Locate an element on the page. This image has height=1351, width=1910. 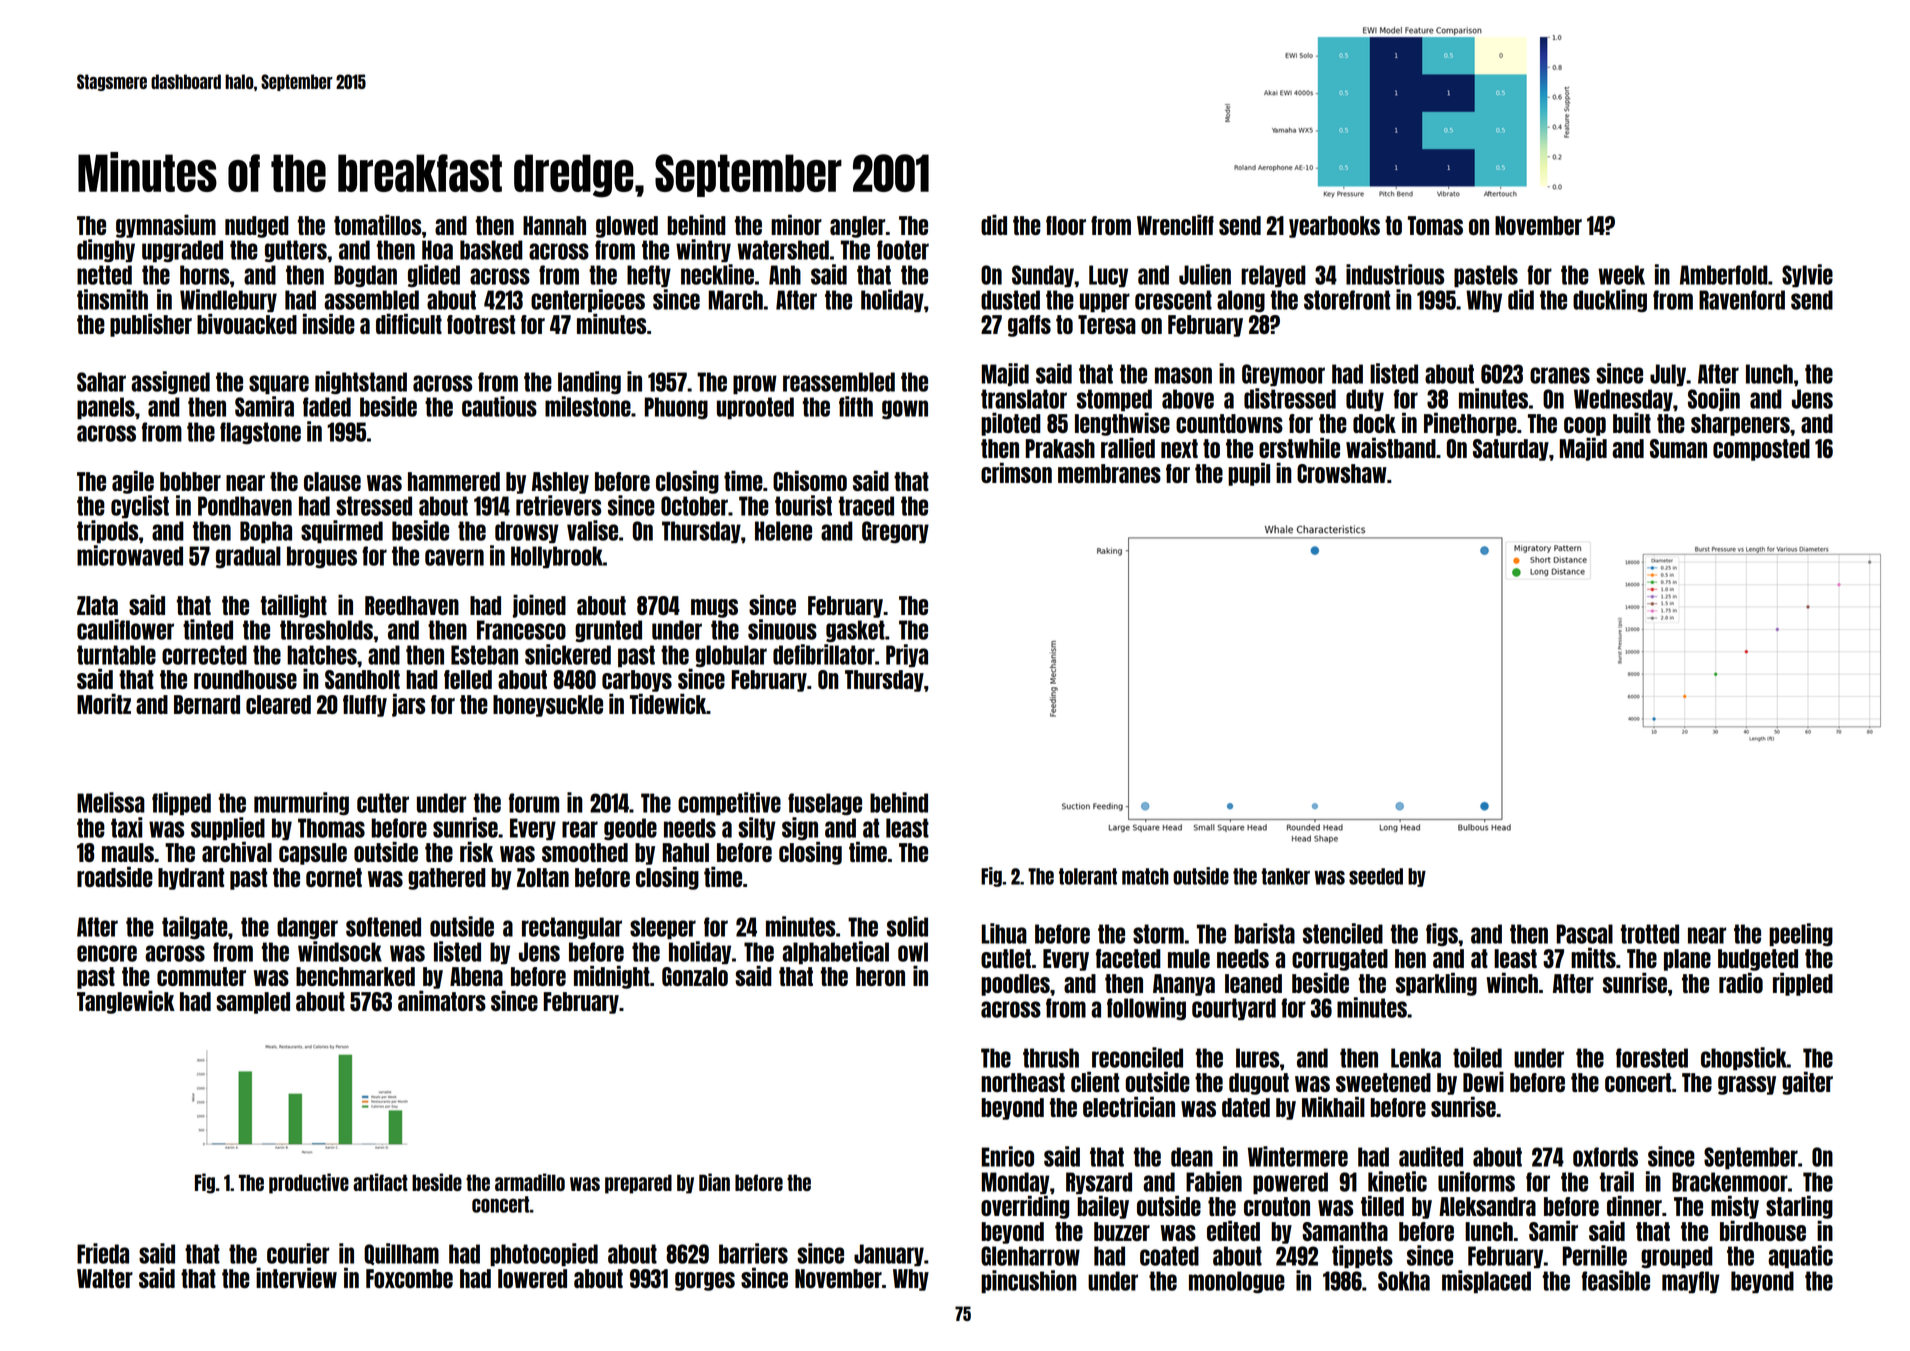
mayfly is located at coordinates (1691, 1282).
